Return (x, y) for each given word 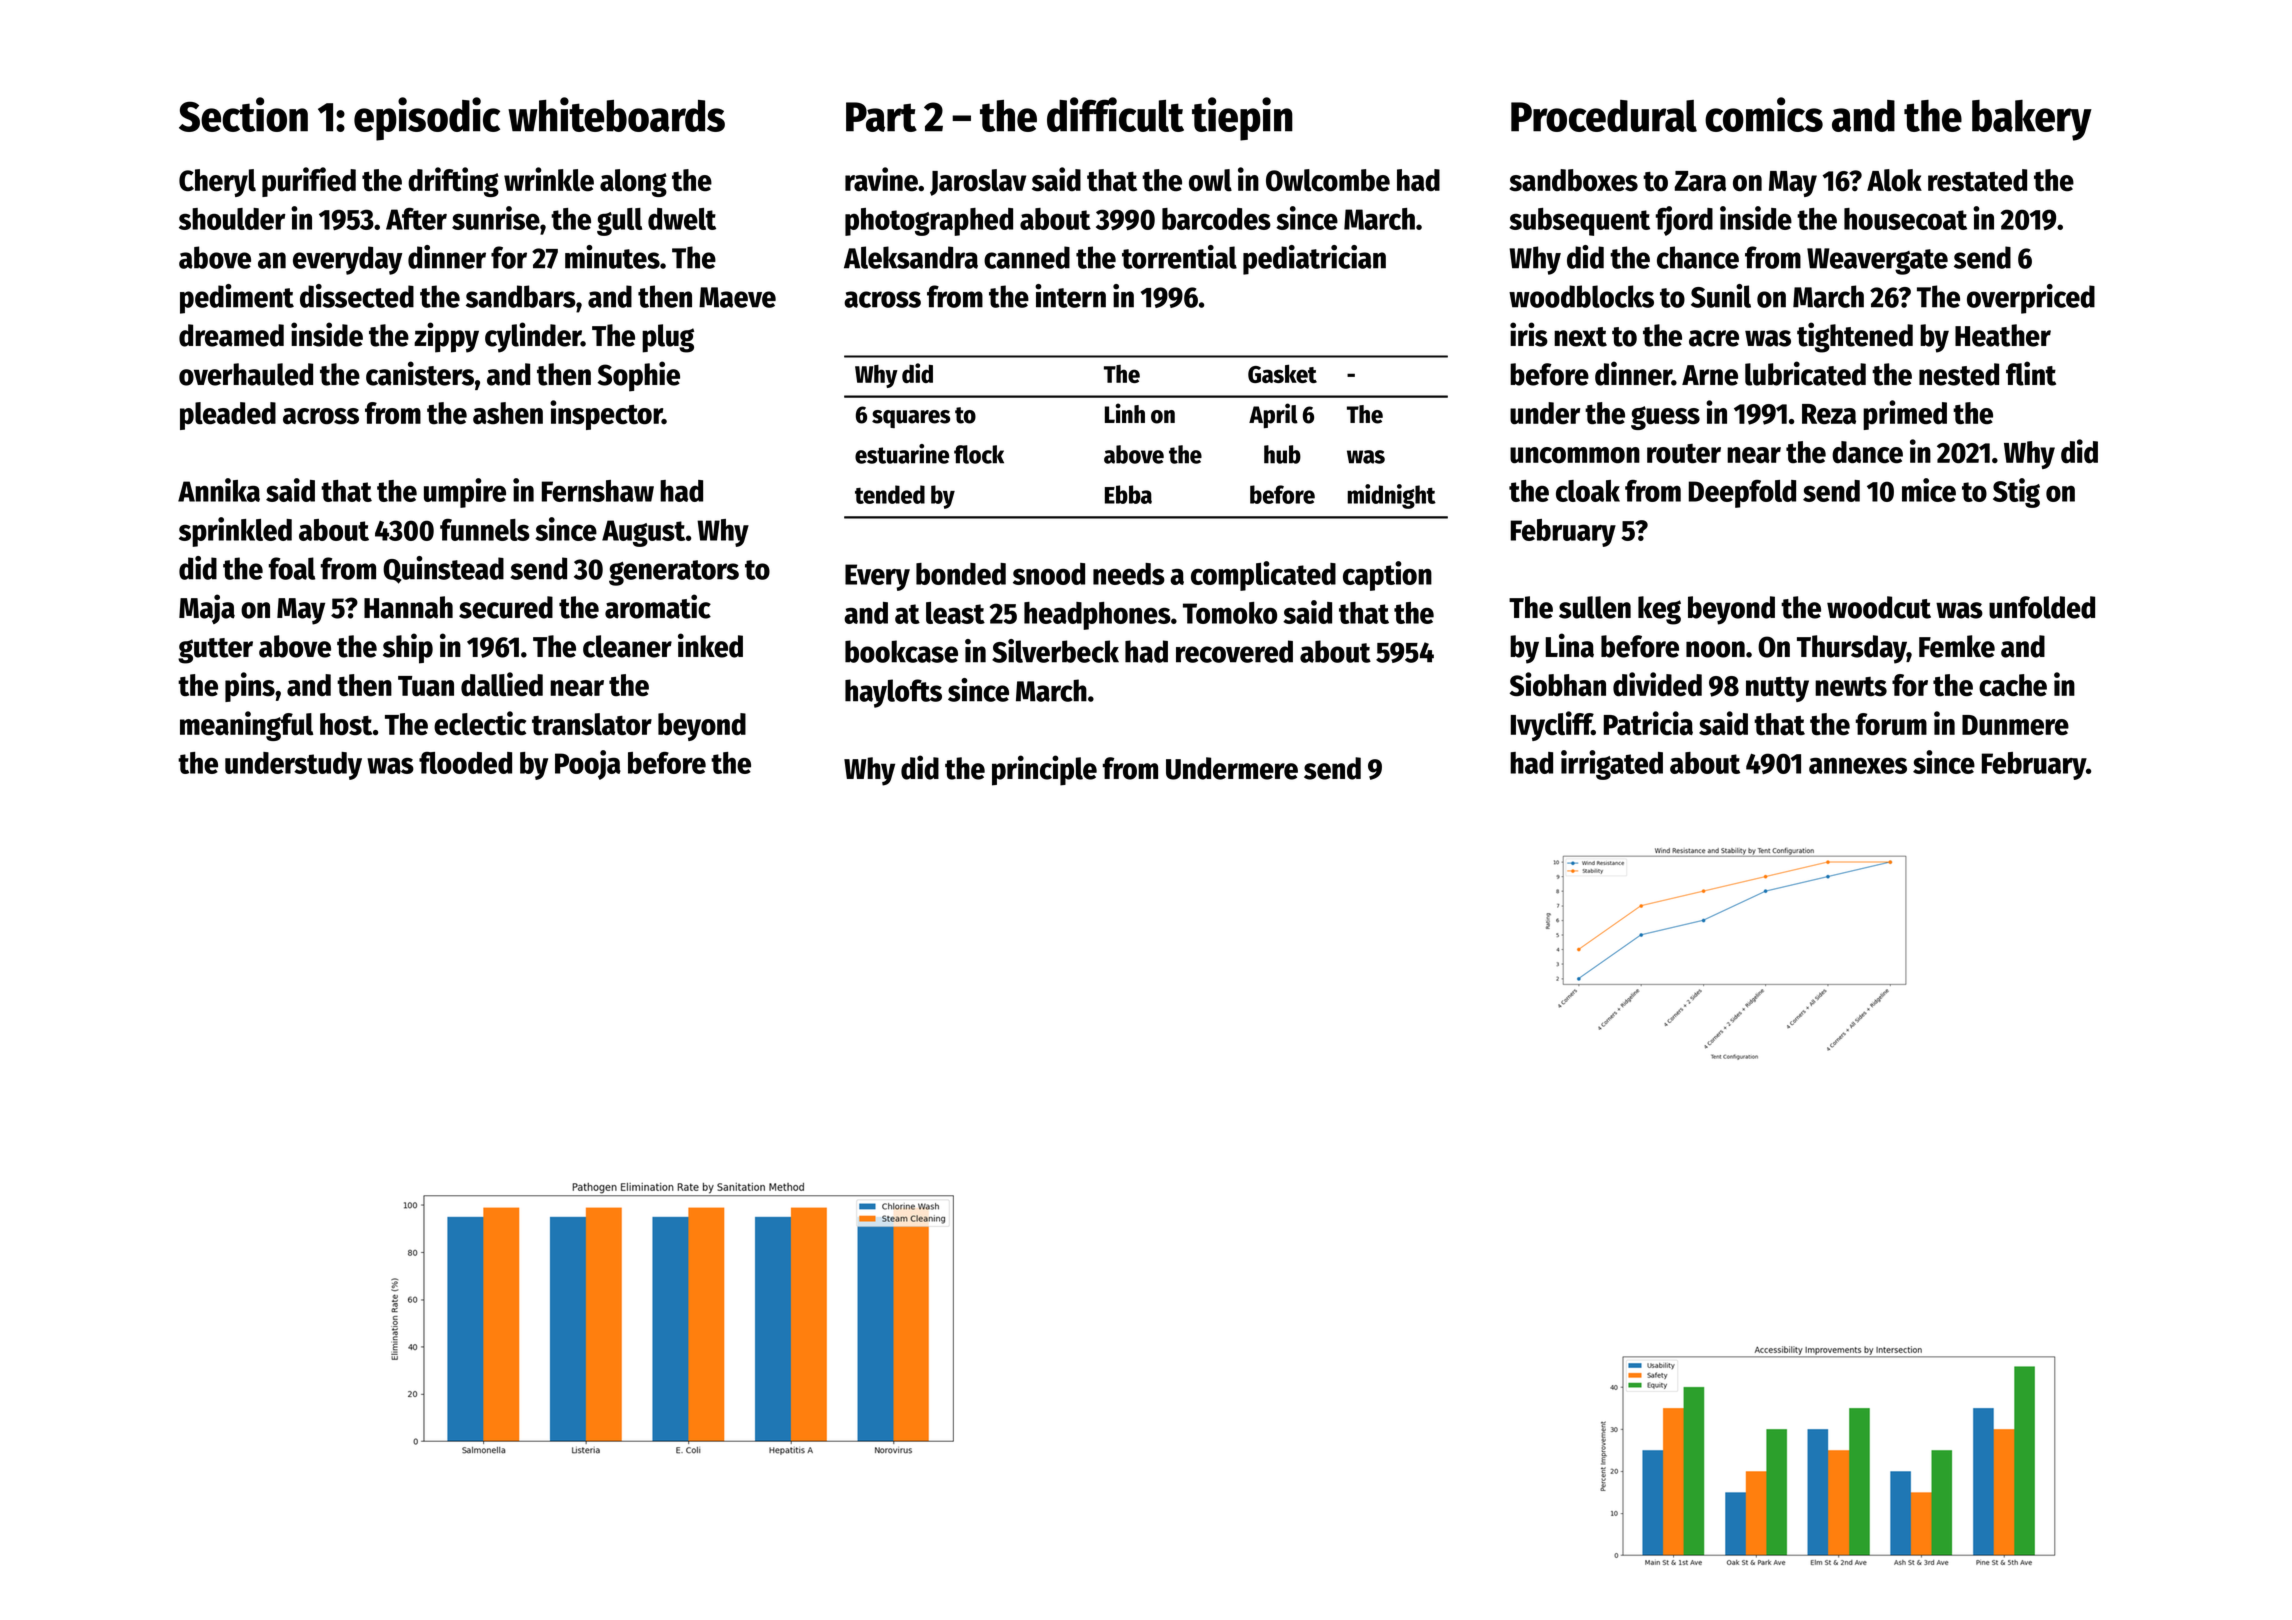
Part (881, 117)
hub (1282, 454)
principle (1044, 770)
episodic (427, 119)
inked (710, 645)
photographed (929, 222)
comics (1764, 114)
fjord (1684, 221)
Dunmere (2015, 725)
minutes (612, 257)
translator (592, 724)
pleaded (228, 416)
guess (1665, 418)
